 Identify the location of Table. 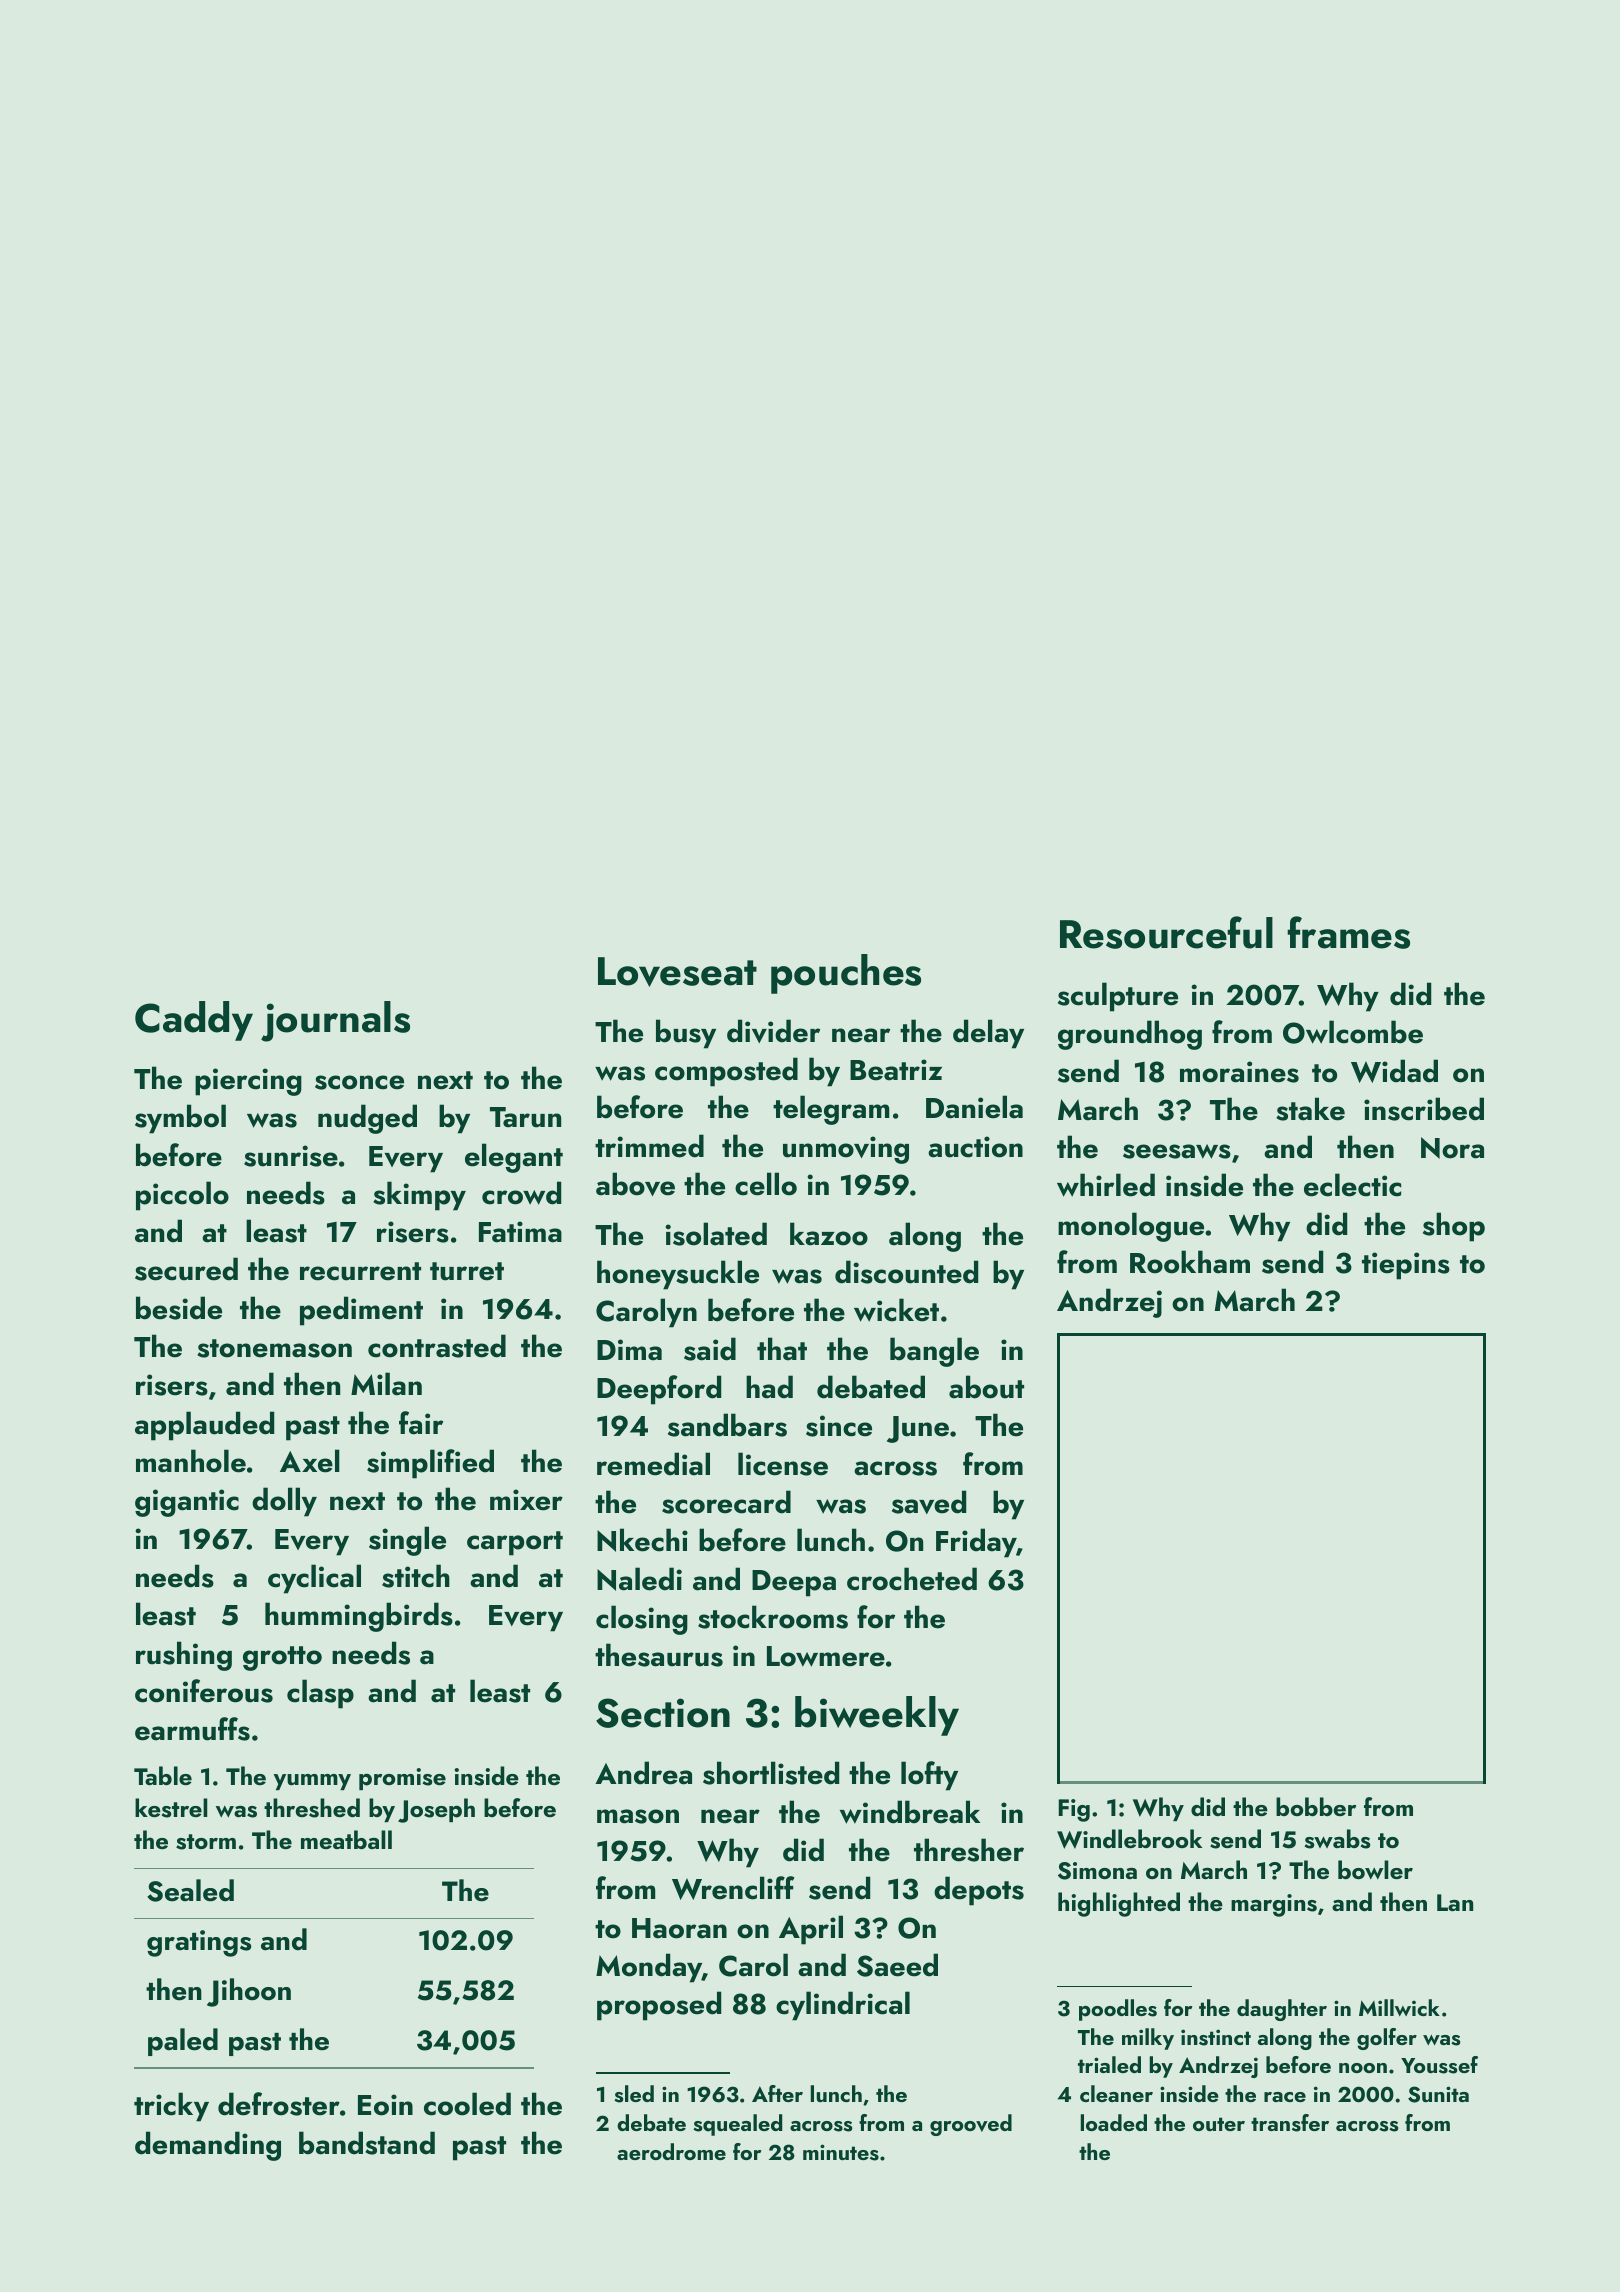
(163, 1775).
